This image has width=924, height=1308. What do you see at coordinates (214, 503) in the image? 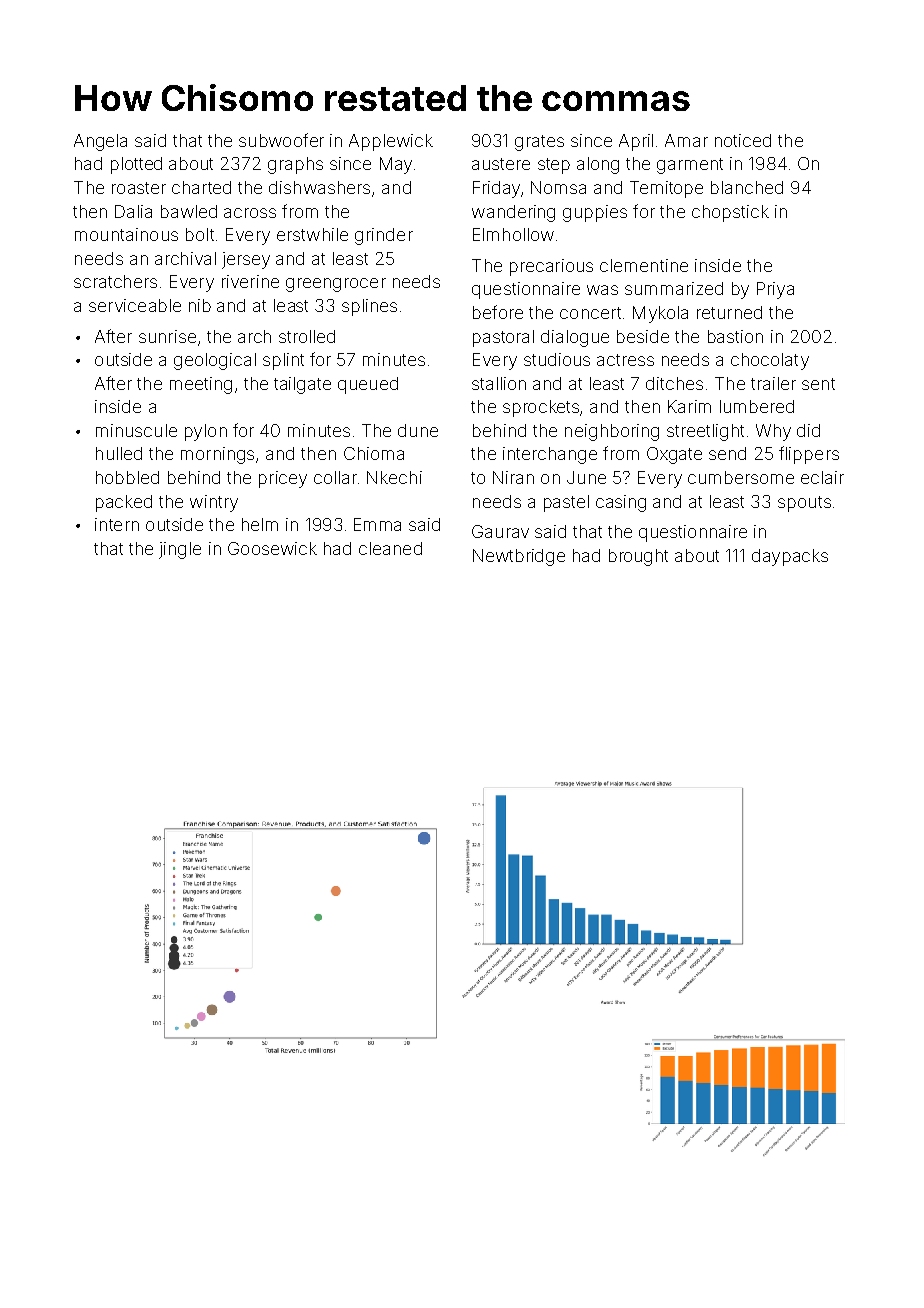
I see `wintry` at bounding box center [214, 503].
